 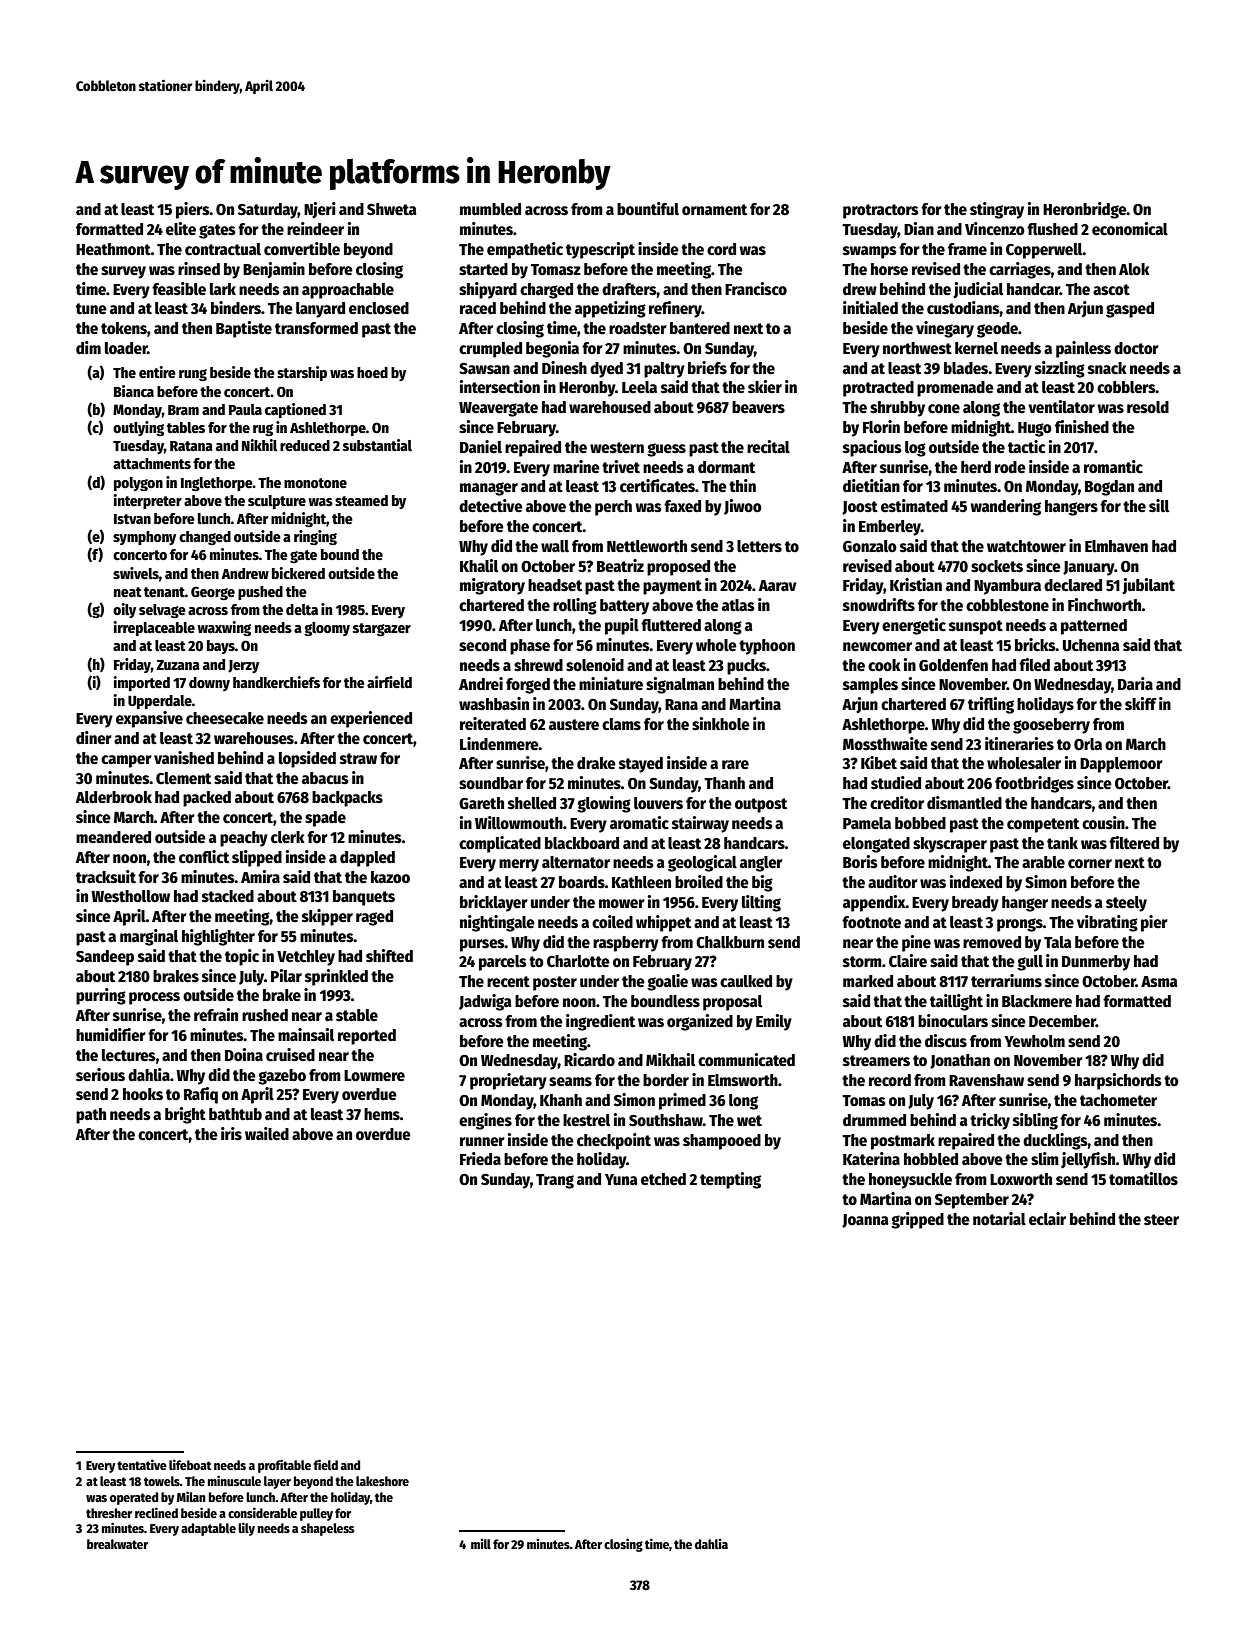 I want to click on Willowmouth, so click(x=519, y=822).
